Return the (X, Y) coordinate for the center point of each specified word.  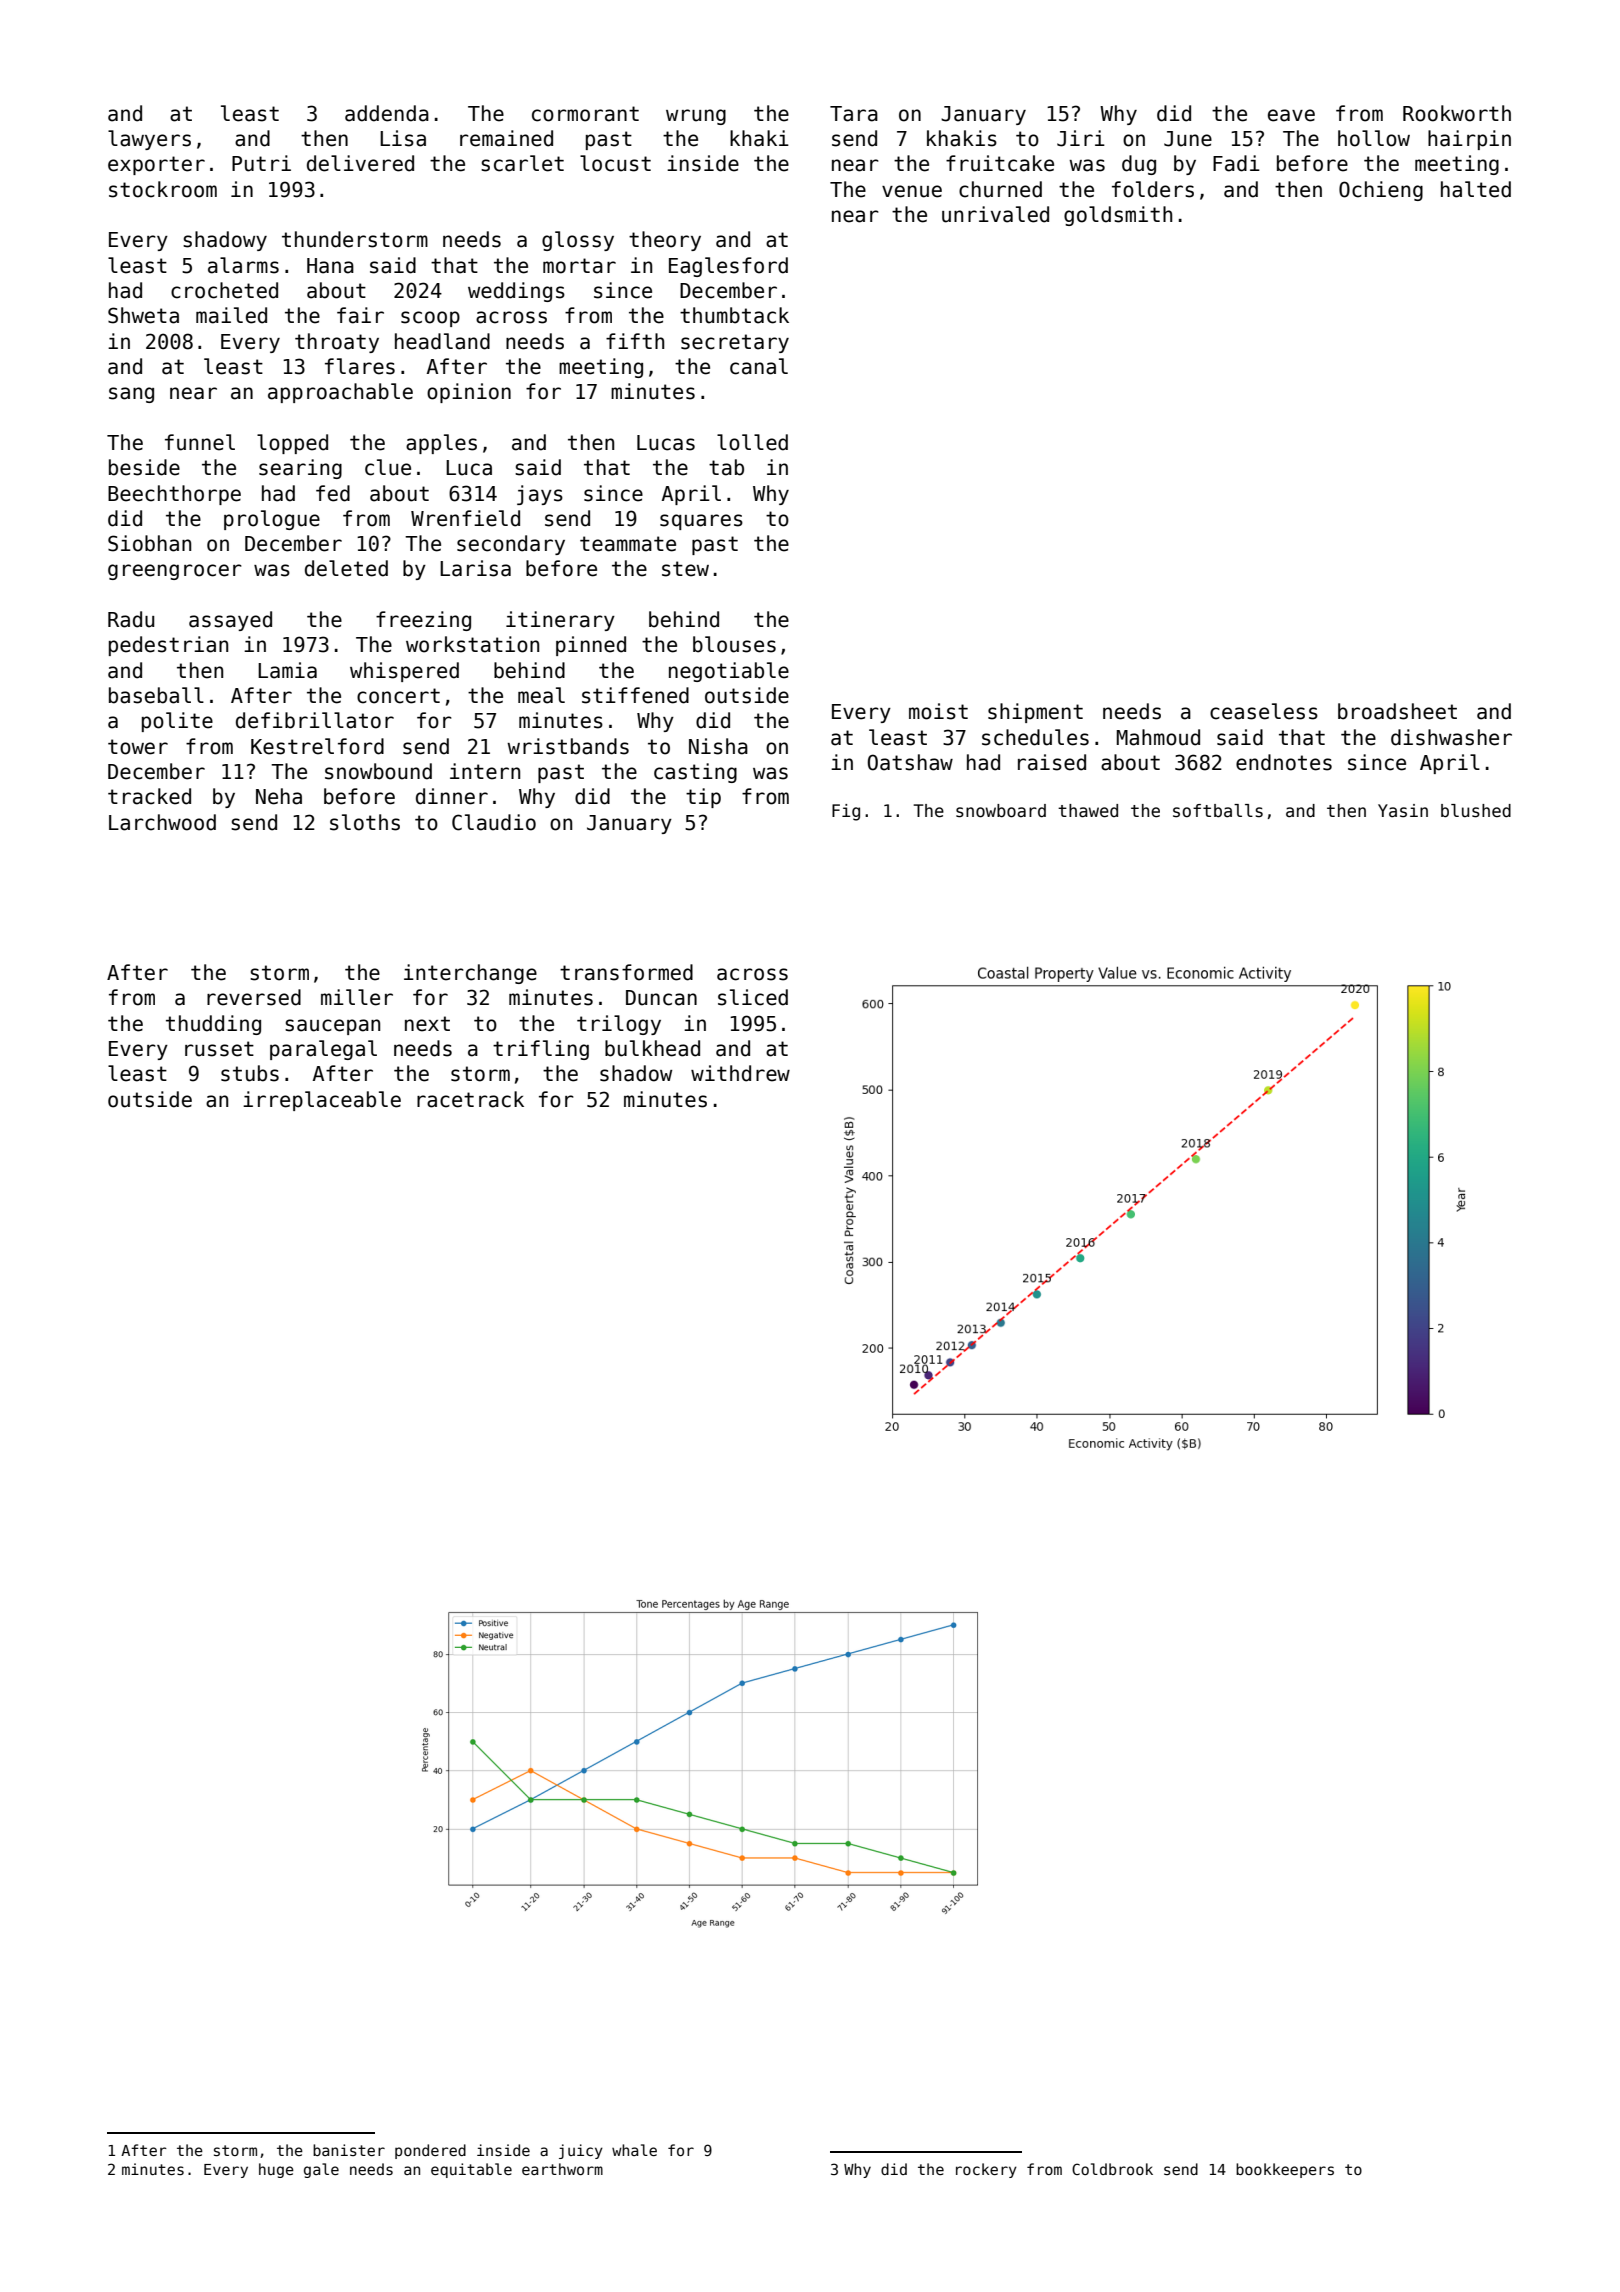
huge (276, 2170)
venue (912, 191)
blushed (1476, 811)
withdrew (740, 1073)
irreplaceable (322, 1101)
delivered (360, 163)
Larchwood (162, 822)
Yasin (1403, 811)
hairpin (1469, 140)
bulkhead (652, 1048)
